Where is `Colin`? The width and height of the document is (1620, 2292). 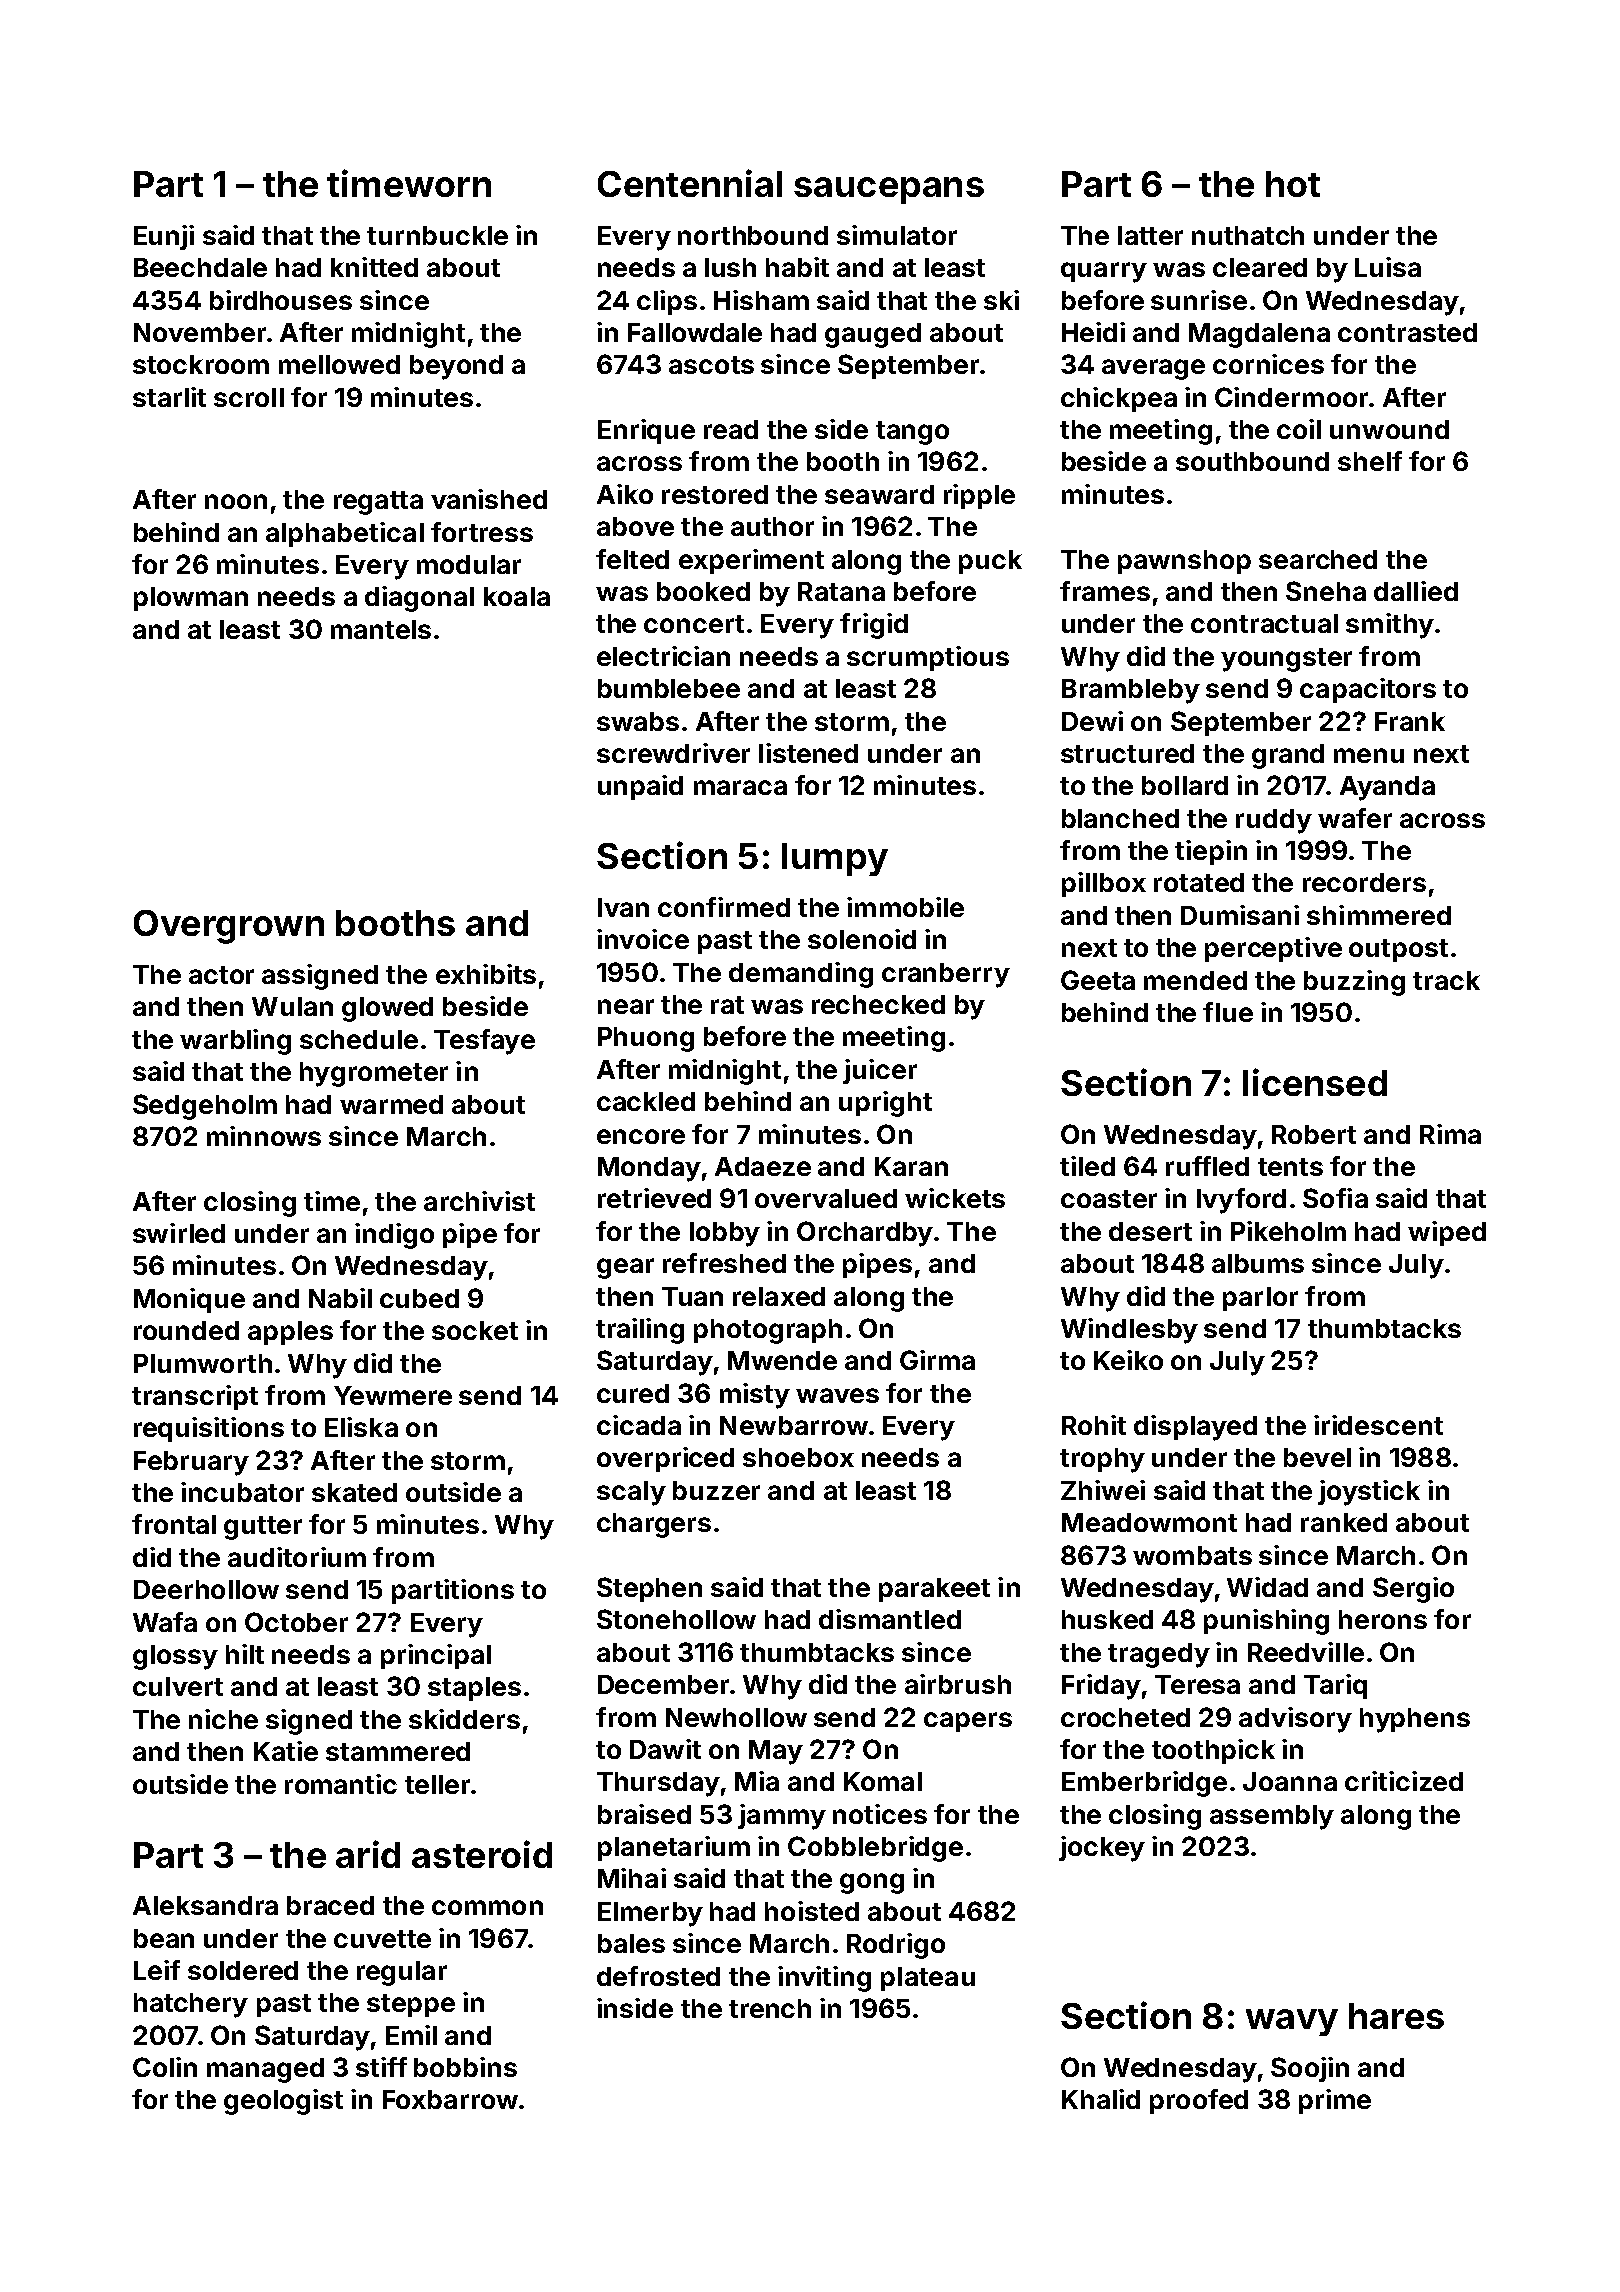
Colin is located at coordinates (165, 2067).
